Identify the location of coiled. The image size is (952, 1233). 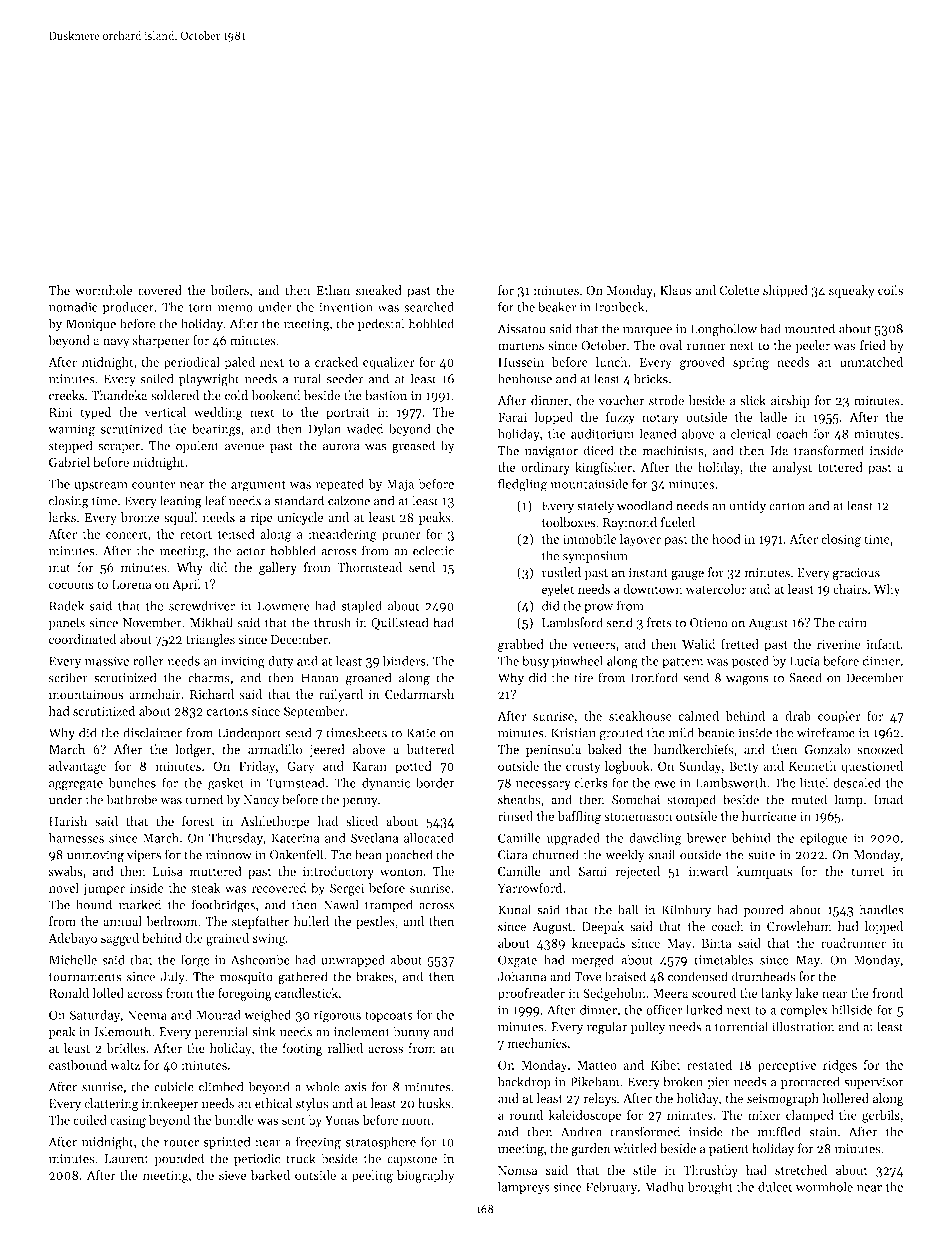
(90, 1120).
